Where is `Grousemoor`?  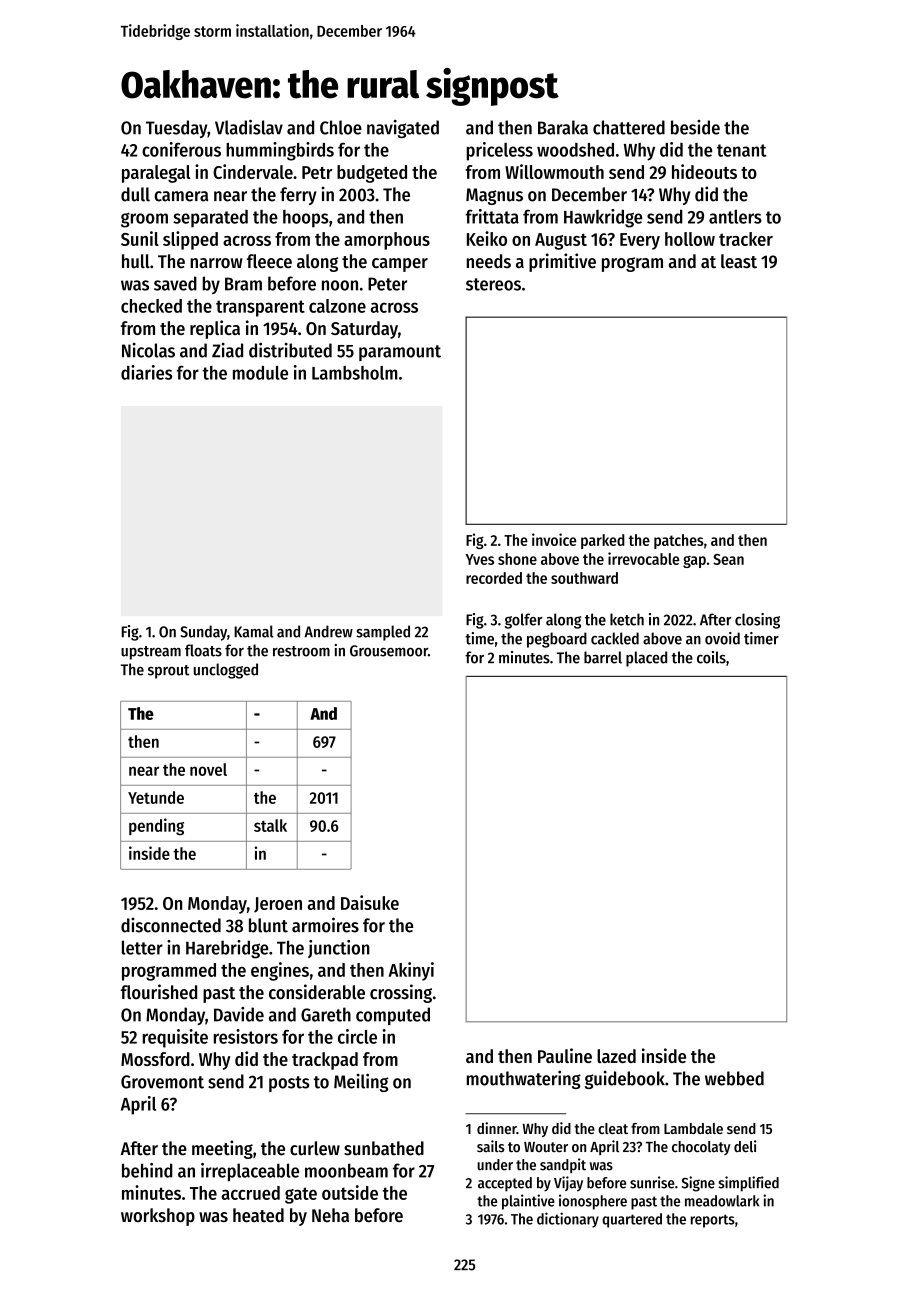 Grousemoor is located at coordinates (389, 651).
